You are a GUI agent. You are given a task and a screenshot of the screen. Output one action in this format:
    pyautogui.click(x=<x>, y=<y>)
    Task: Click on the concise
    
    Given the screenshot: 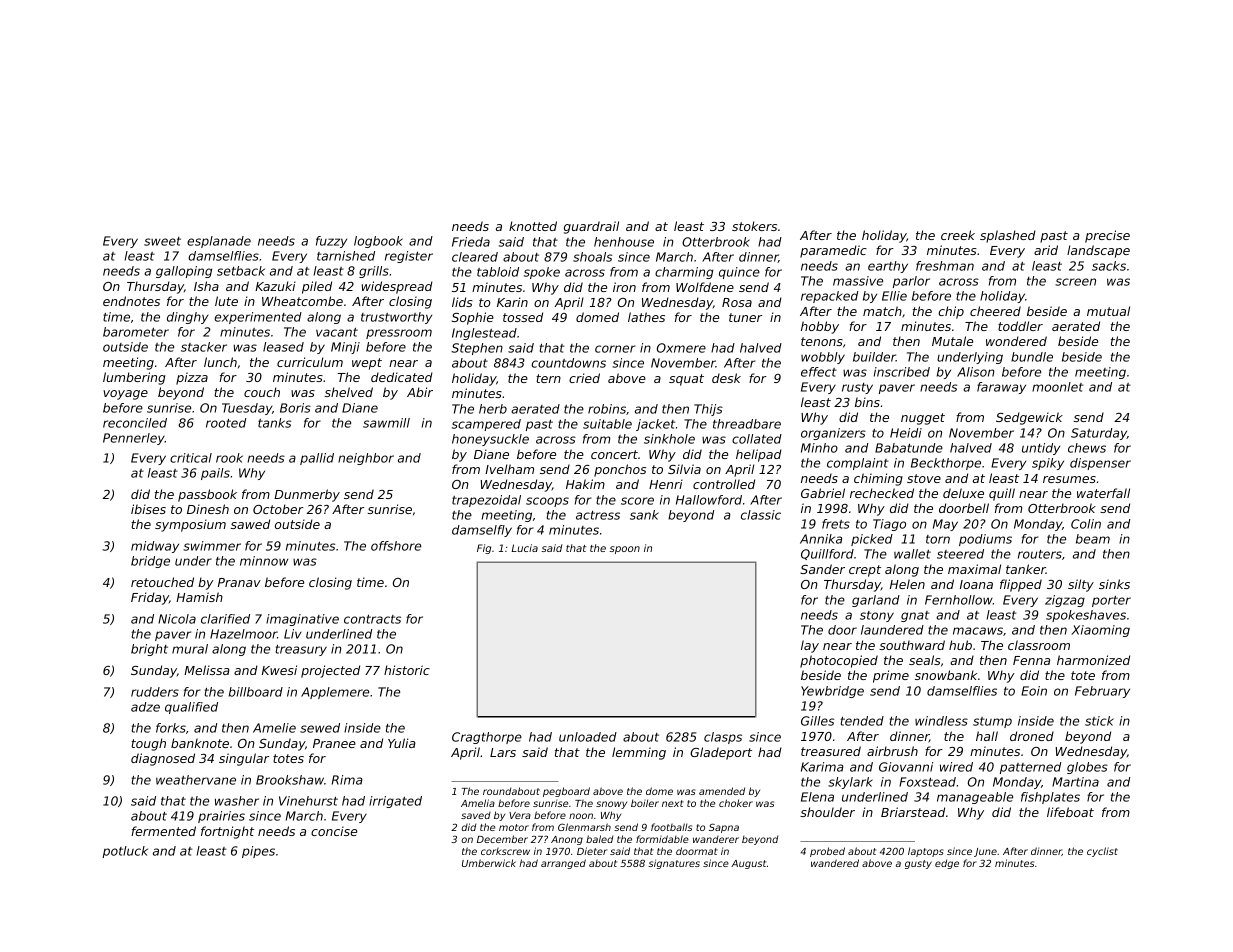 What is the action you would take?
    pyautogui.click(x=334, y=831)
